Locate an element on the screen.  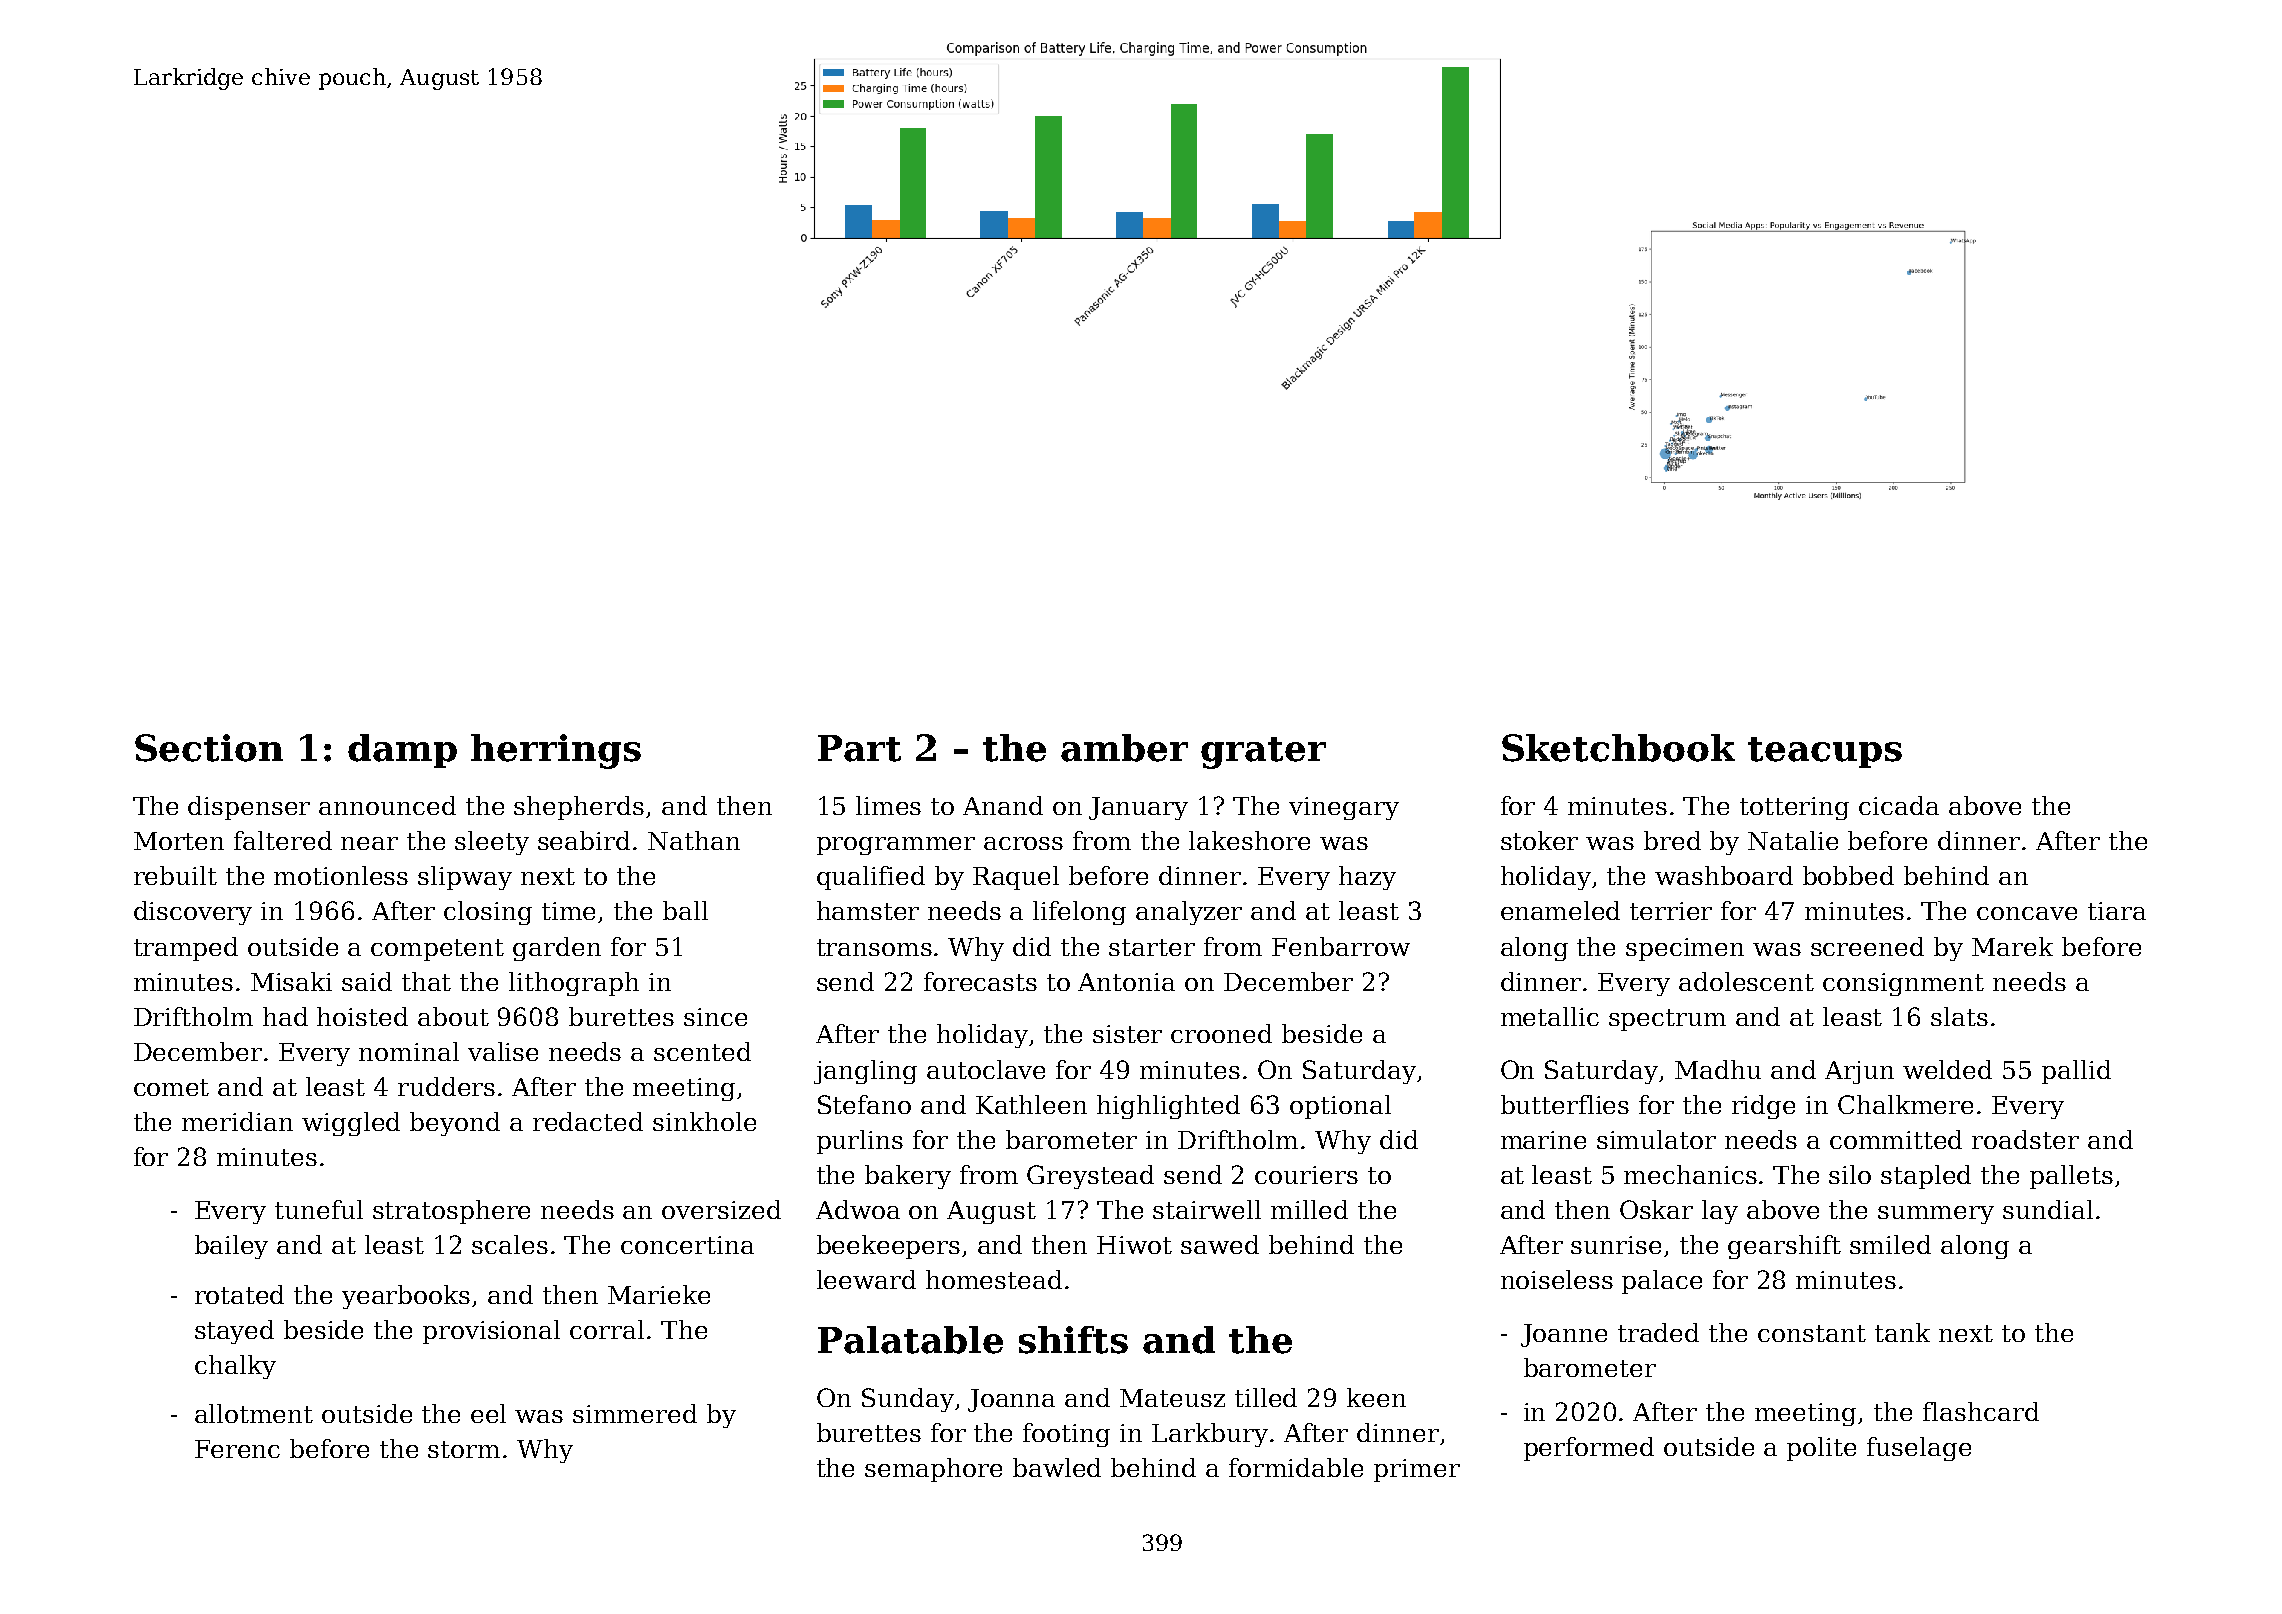
amber is located at coordinates (1124, 748).
